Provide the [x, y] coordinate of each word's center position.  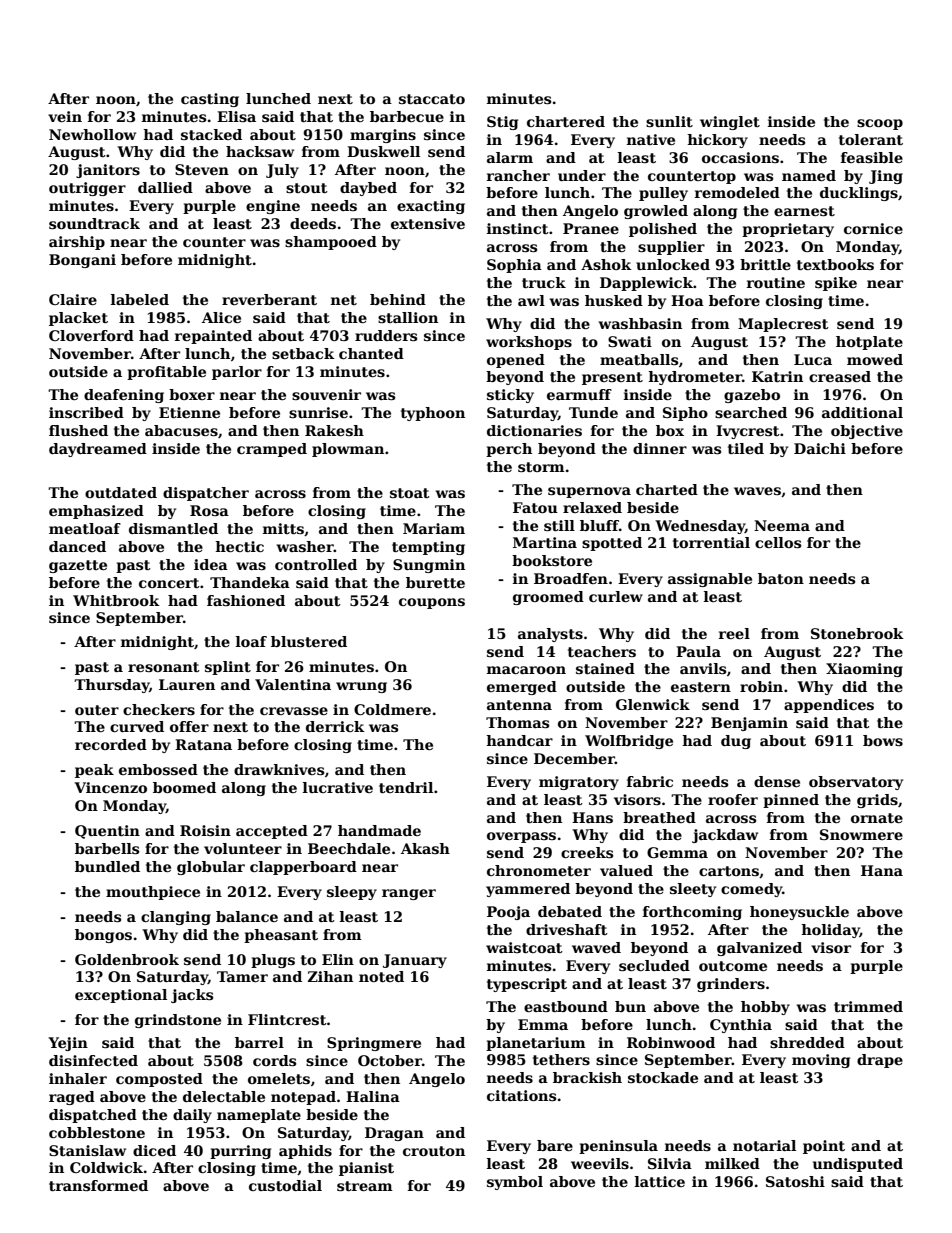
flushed [78, 430]
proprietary [788, 230]
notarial [764, 1145]
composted [159, 1080]
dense [777, 781]
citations [521, 1095]
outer [97, 710]
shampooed [331, 243]
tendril [406, 787]
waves [757, 491]
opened [516, 361]
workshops [529, 343]
